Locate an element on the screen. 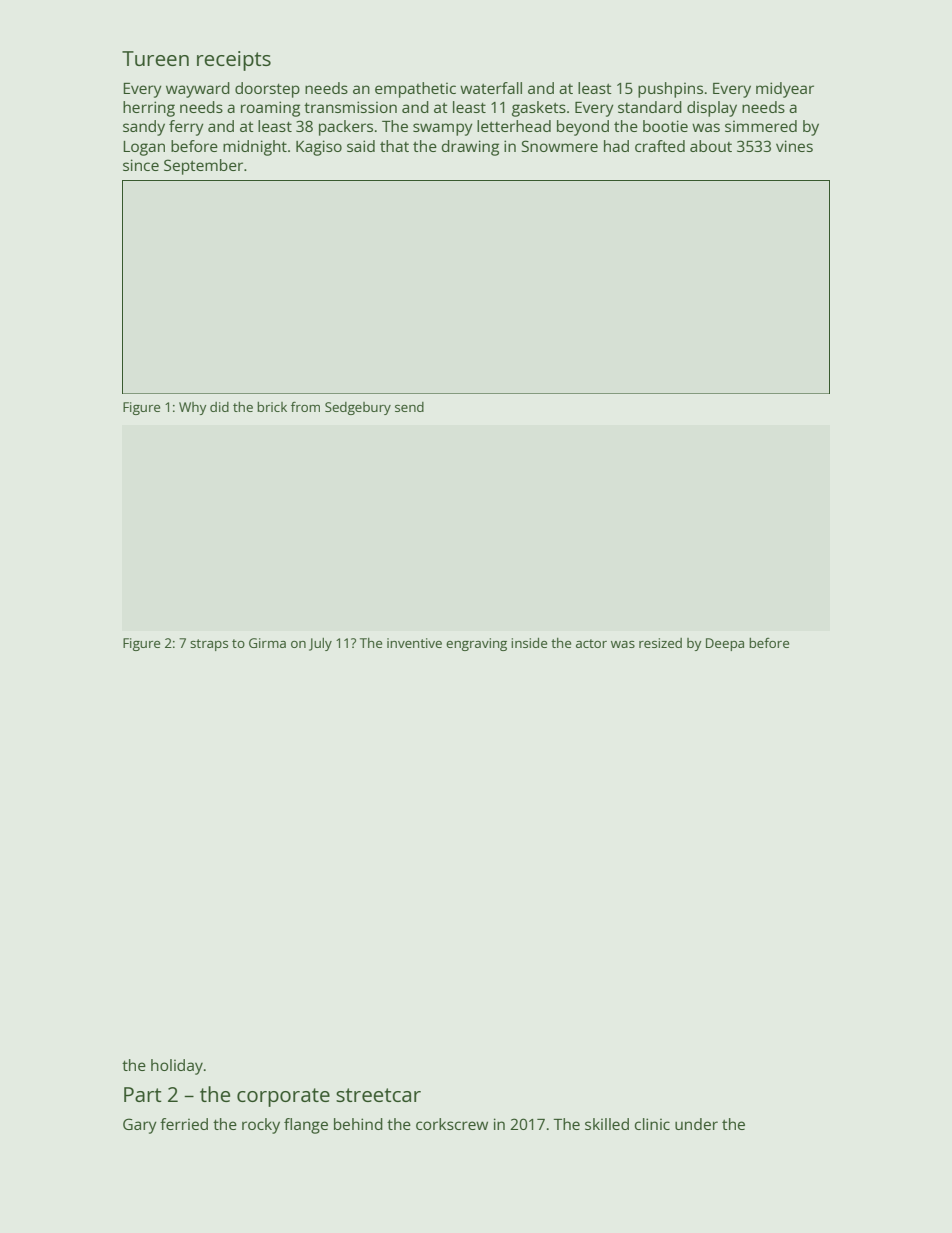 This screenshot has width=952, height=1233. Snowmere is located at coordinates (560, 146).
